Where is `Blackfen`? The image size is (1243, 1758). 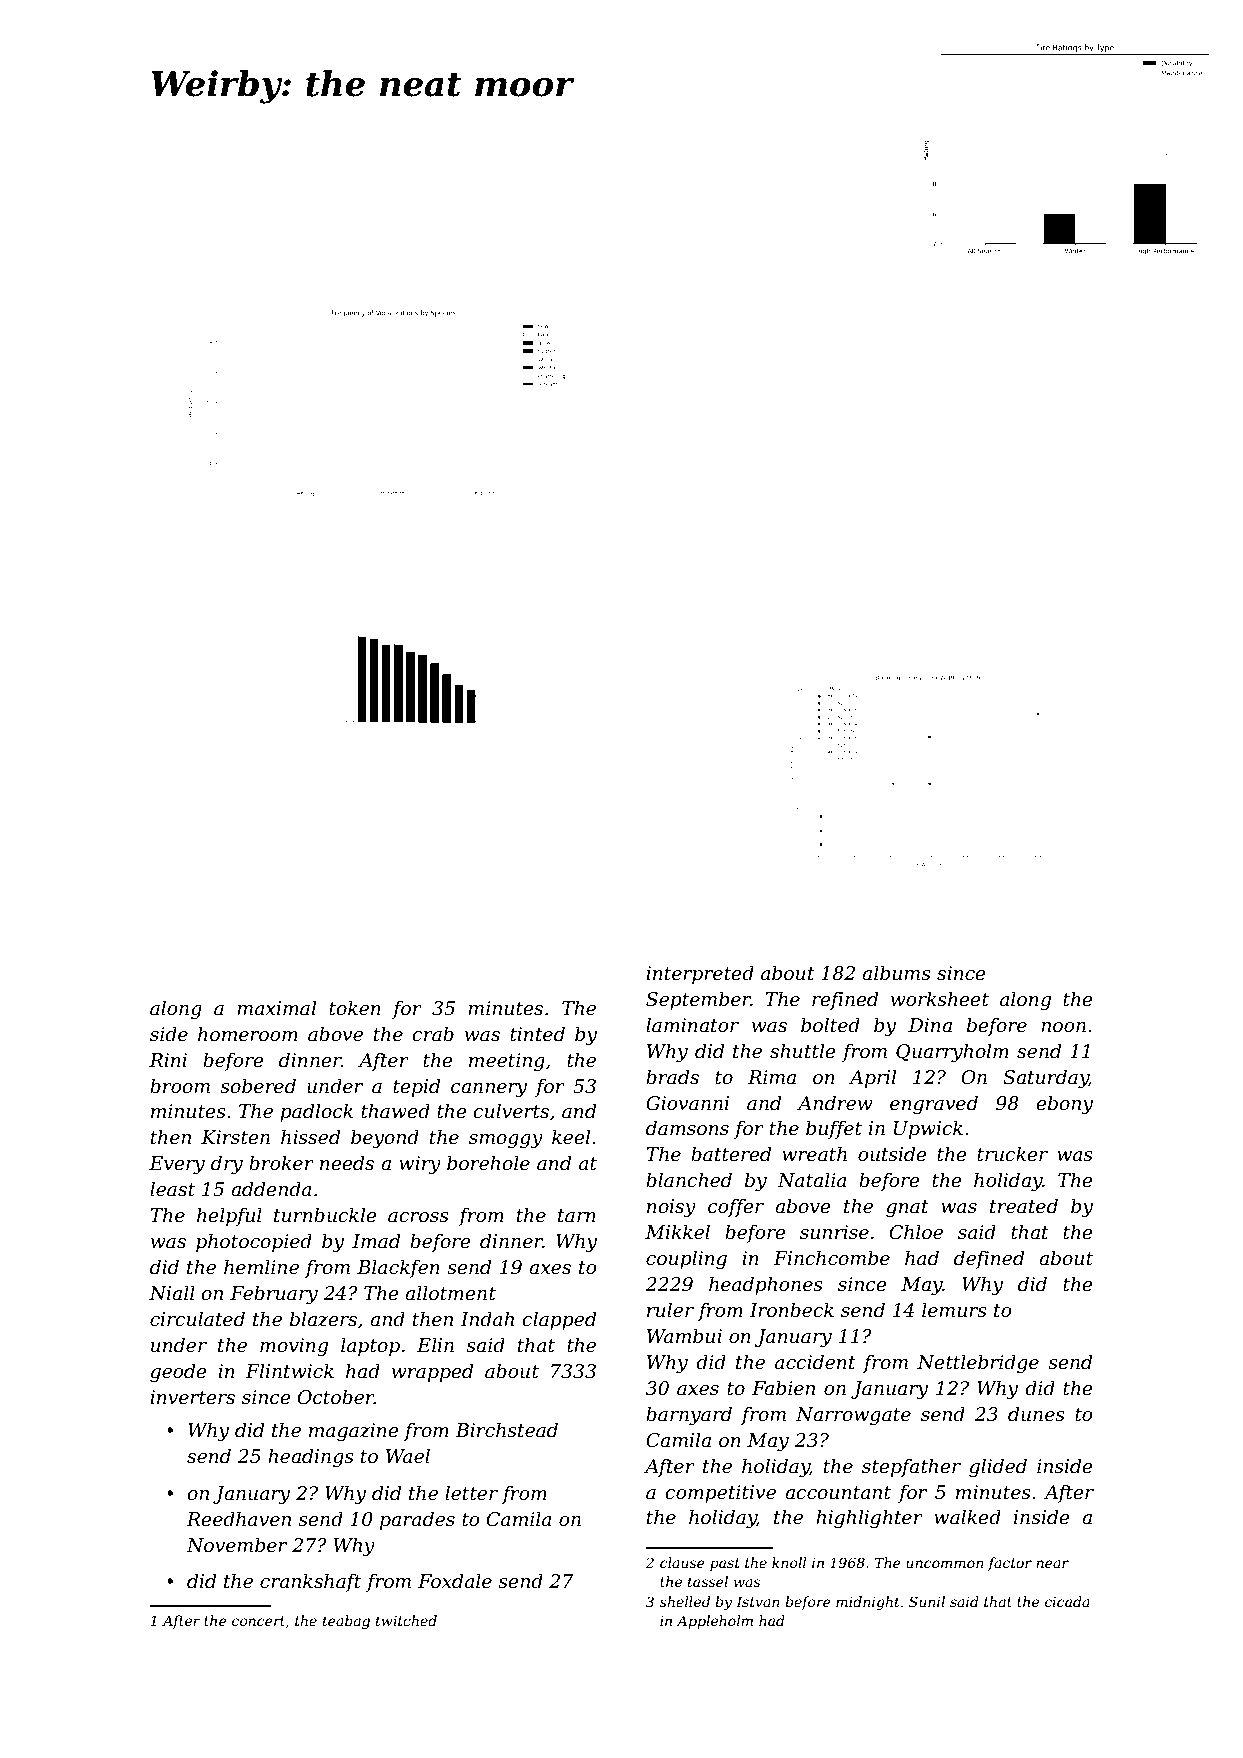
Blackfen is located at coordinates (398, 1268).
